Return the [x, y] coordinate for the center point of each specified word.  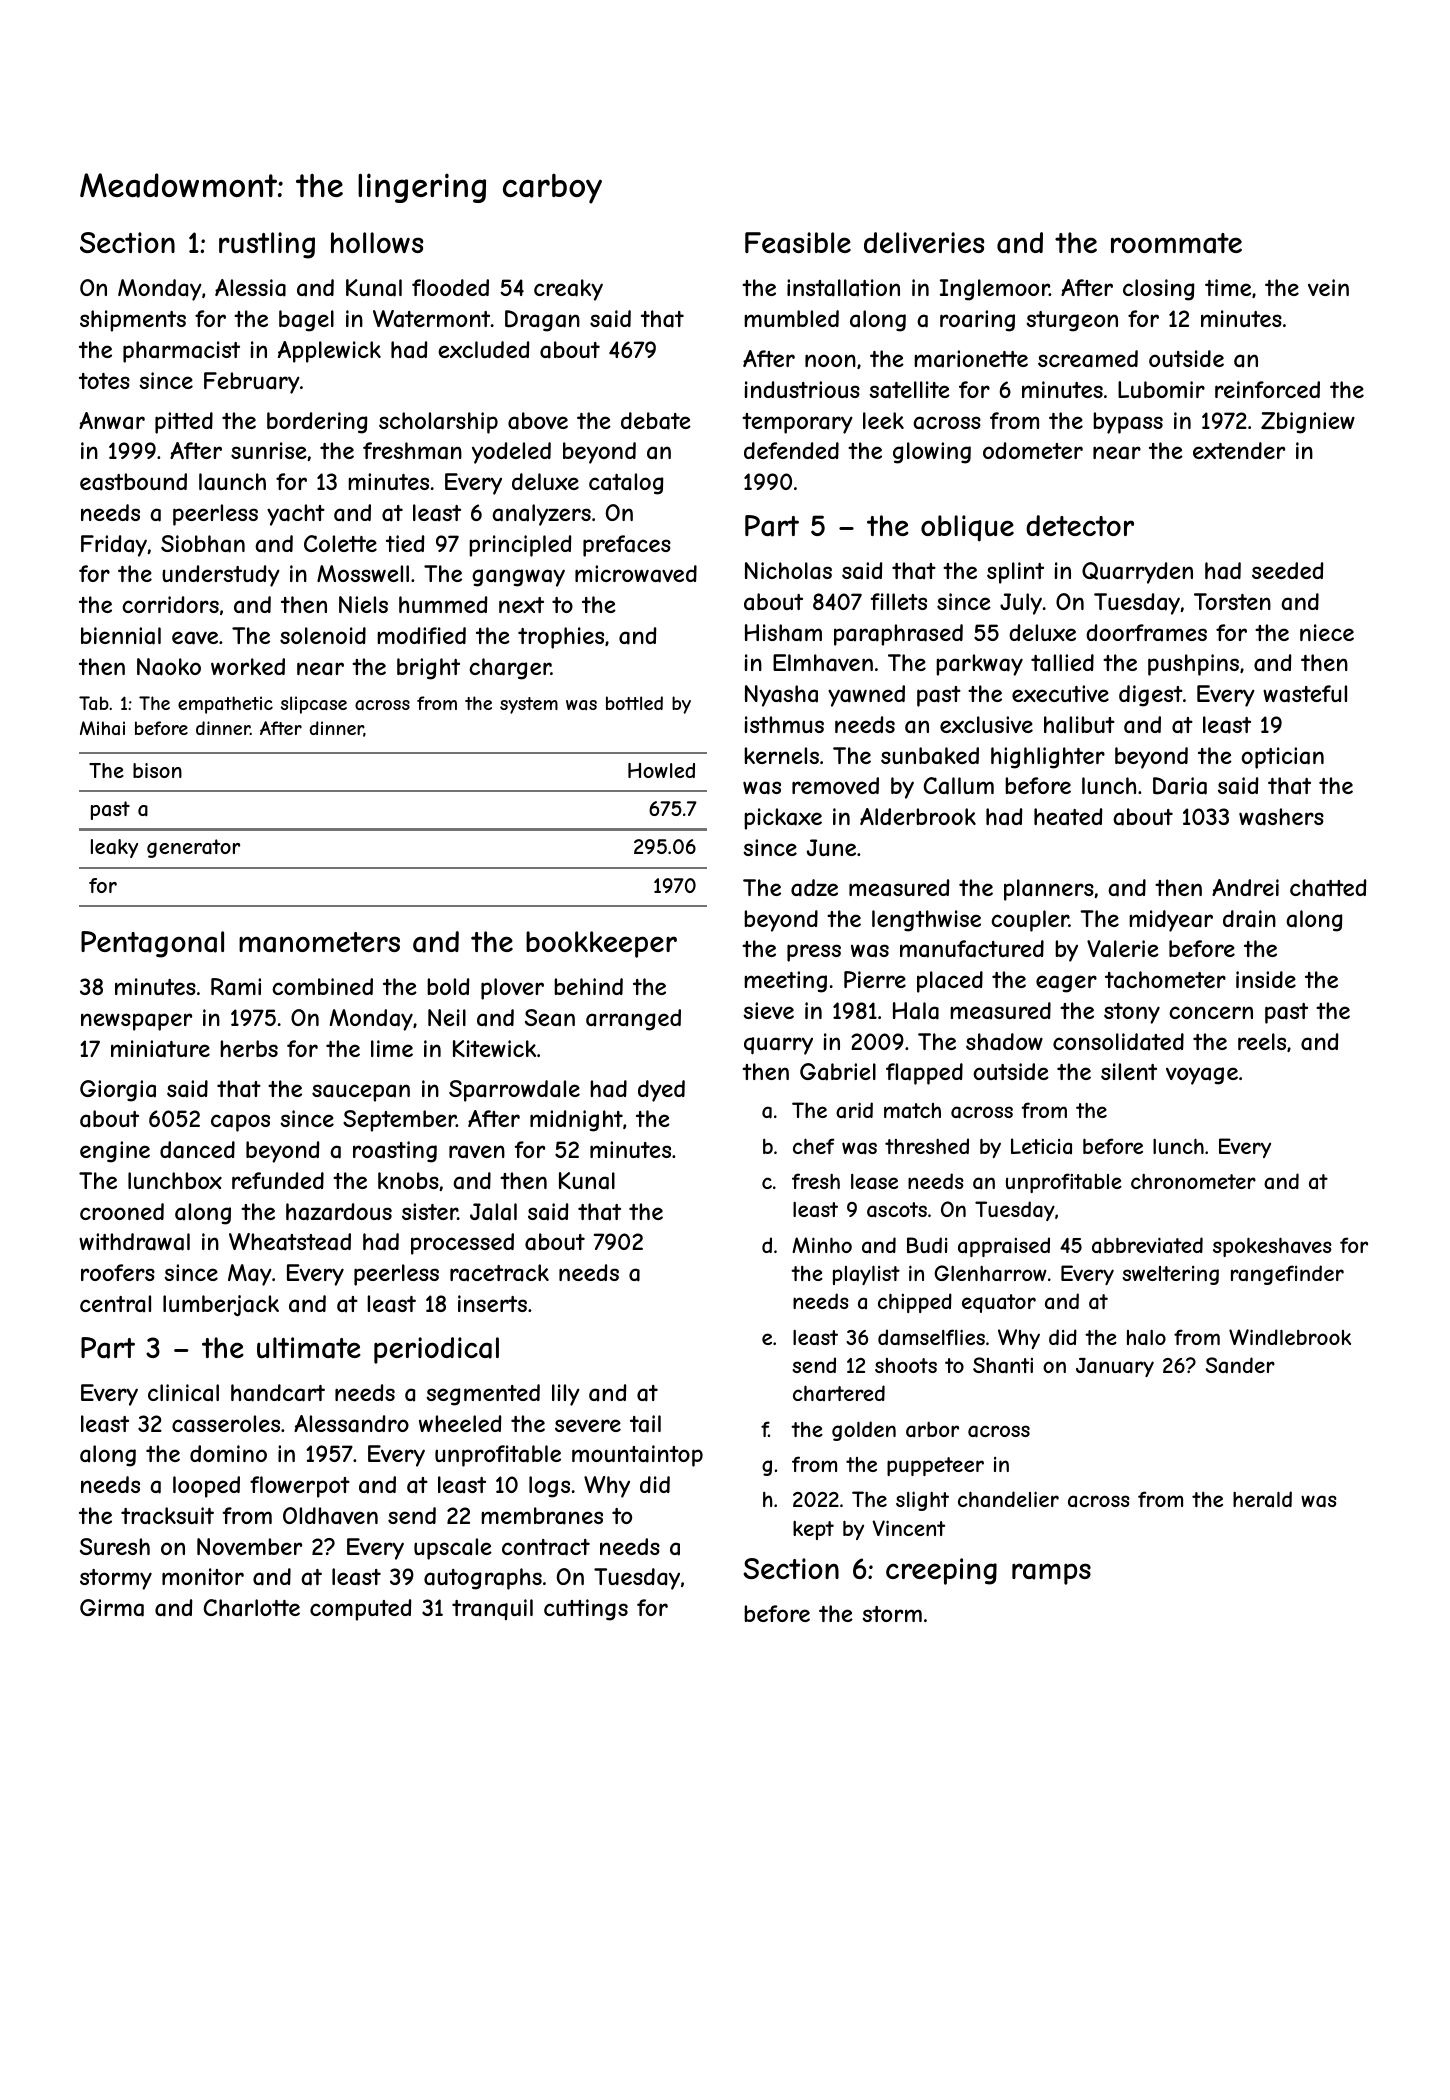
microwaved [636, 574]
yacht [296, 515]
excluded [483, 349]
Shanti [1003, 1365]
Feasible [798, 243]
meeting [785, 982]
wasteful [1305, 694]
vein [1328, 287]
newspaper [136, 1022]
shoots [906, 1365]
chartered [839, 1393]
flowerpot [300, 1487]
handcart [278, 1393]
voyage [1202, 1076]
